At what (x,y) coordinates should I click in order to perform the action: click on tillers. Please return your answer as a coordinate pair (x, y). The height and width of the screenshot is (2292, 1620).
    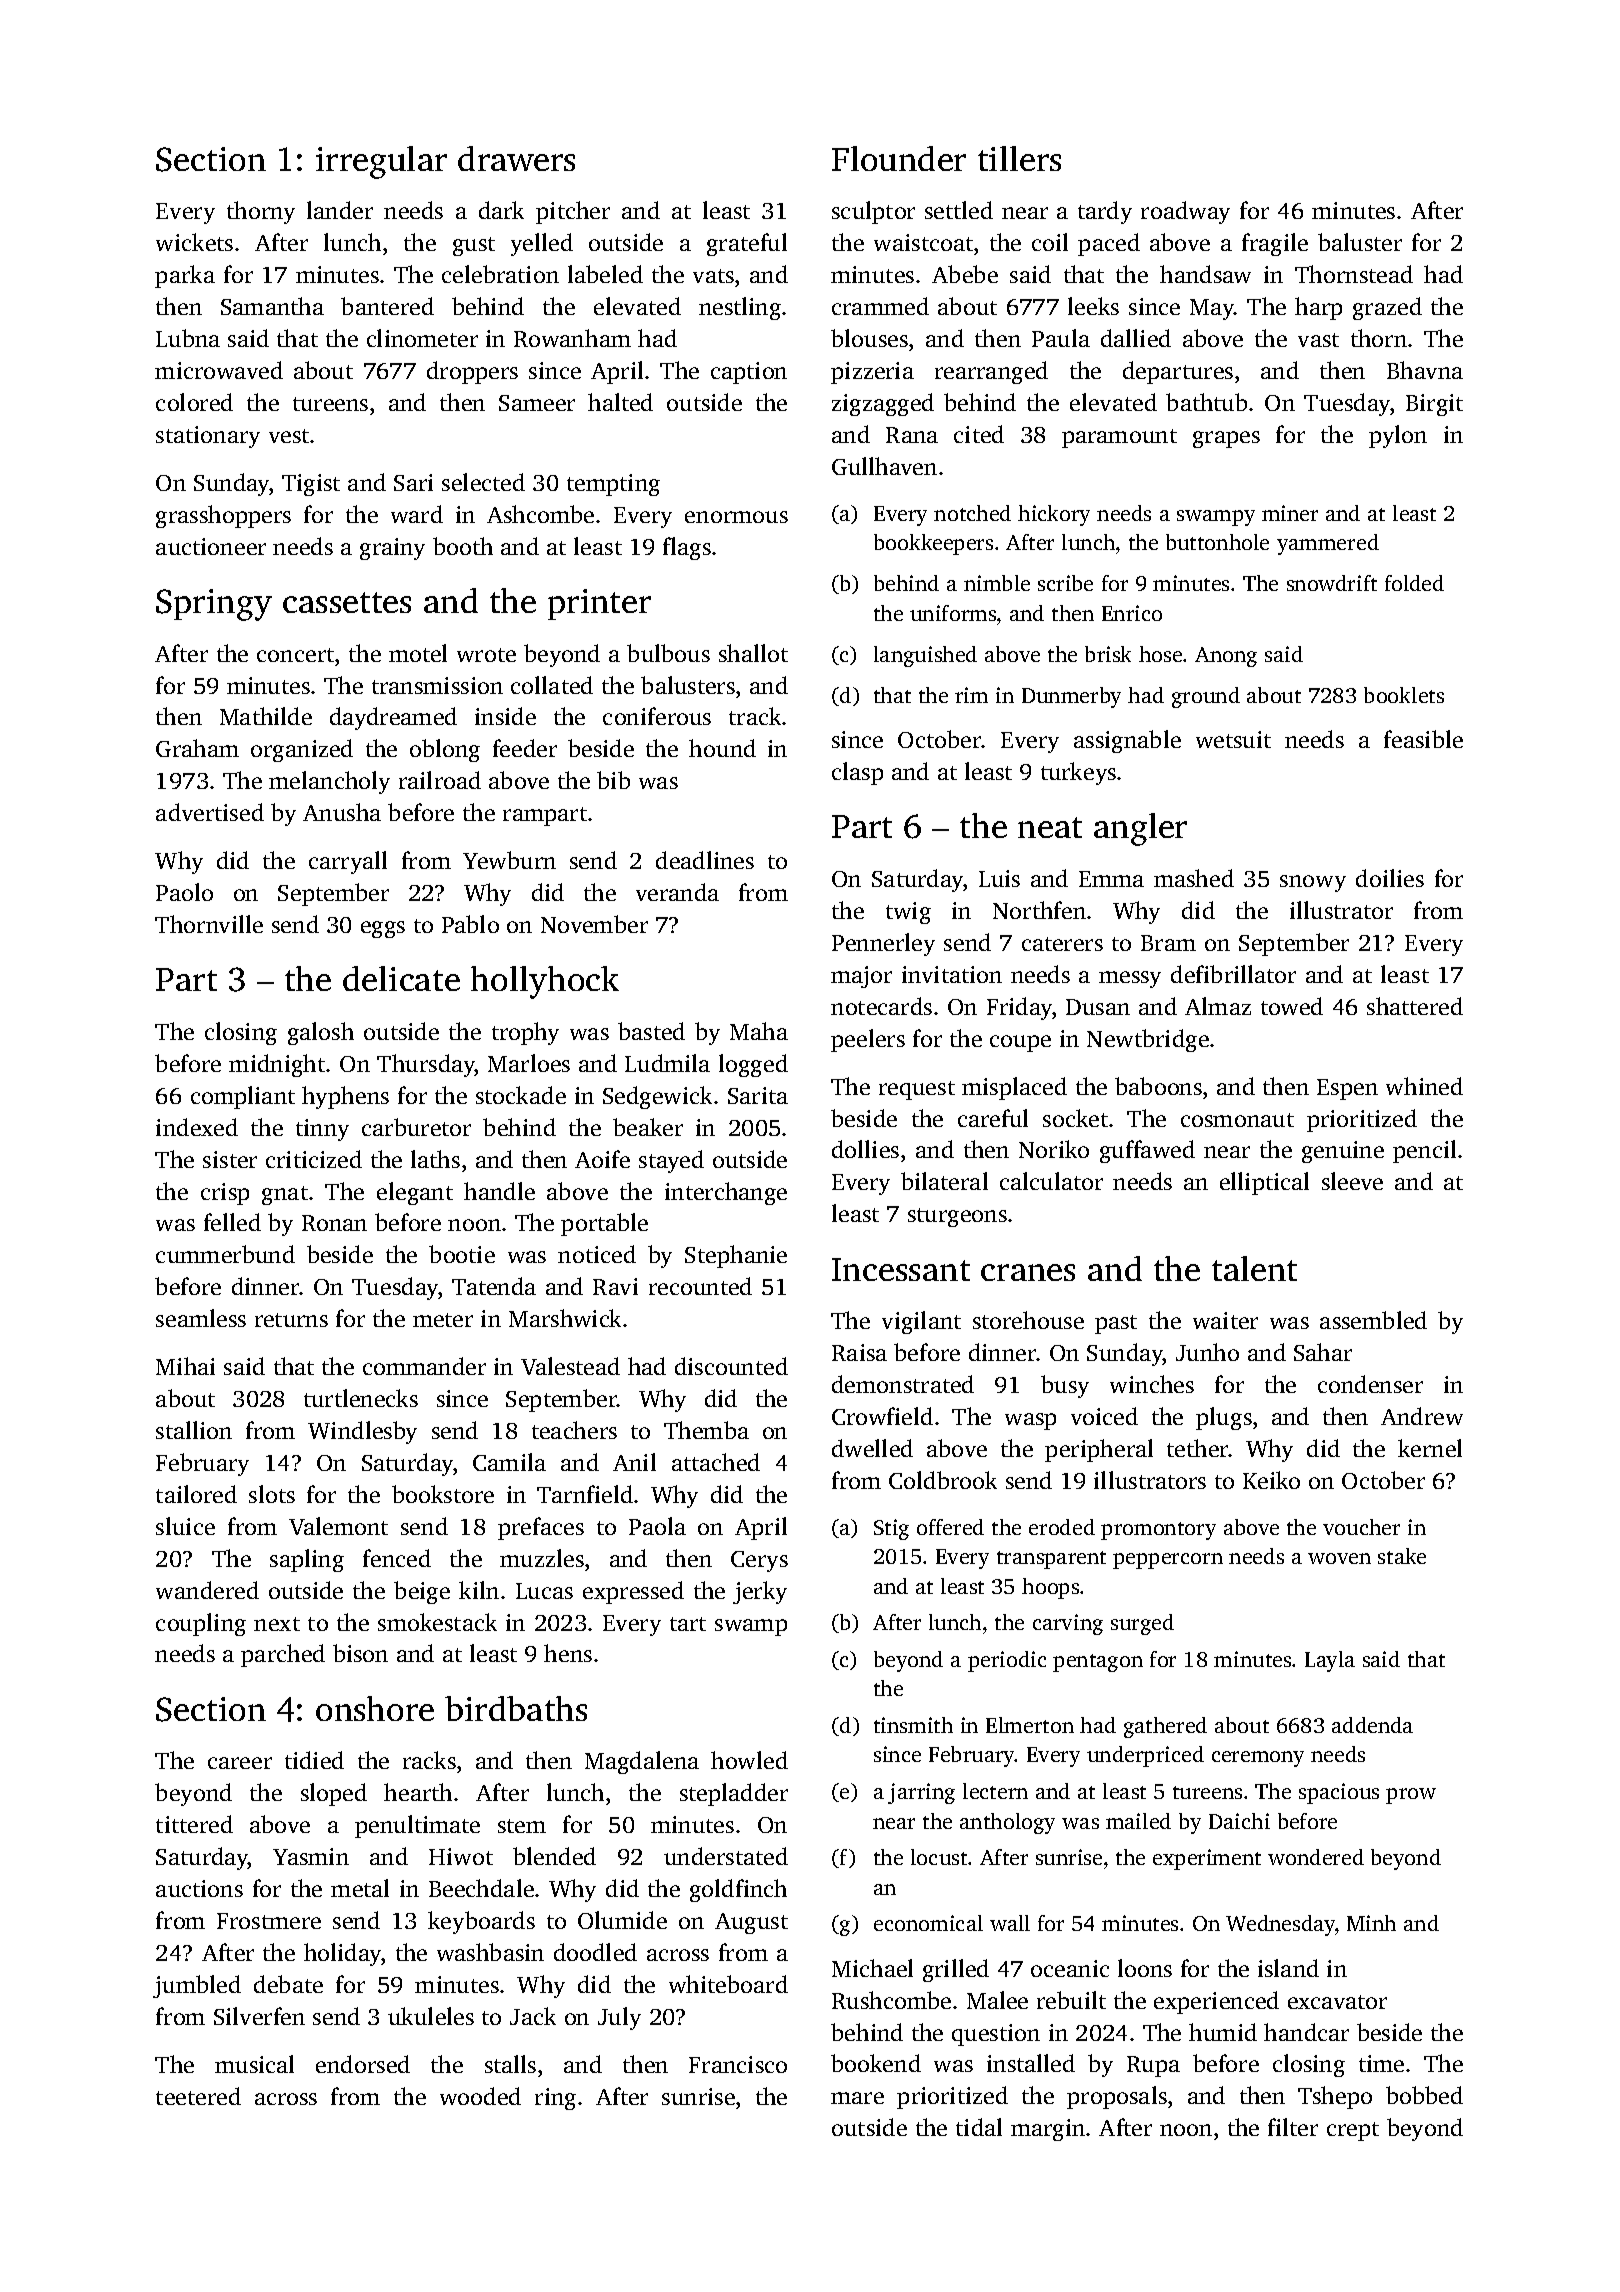
    Looking at the image, I should click on (1019, 158).
